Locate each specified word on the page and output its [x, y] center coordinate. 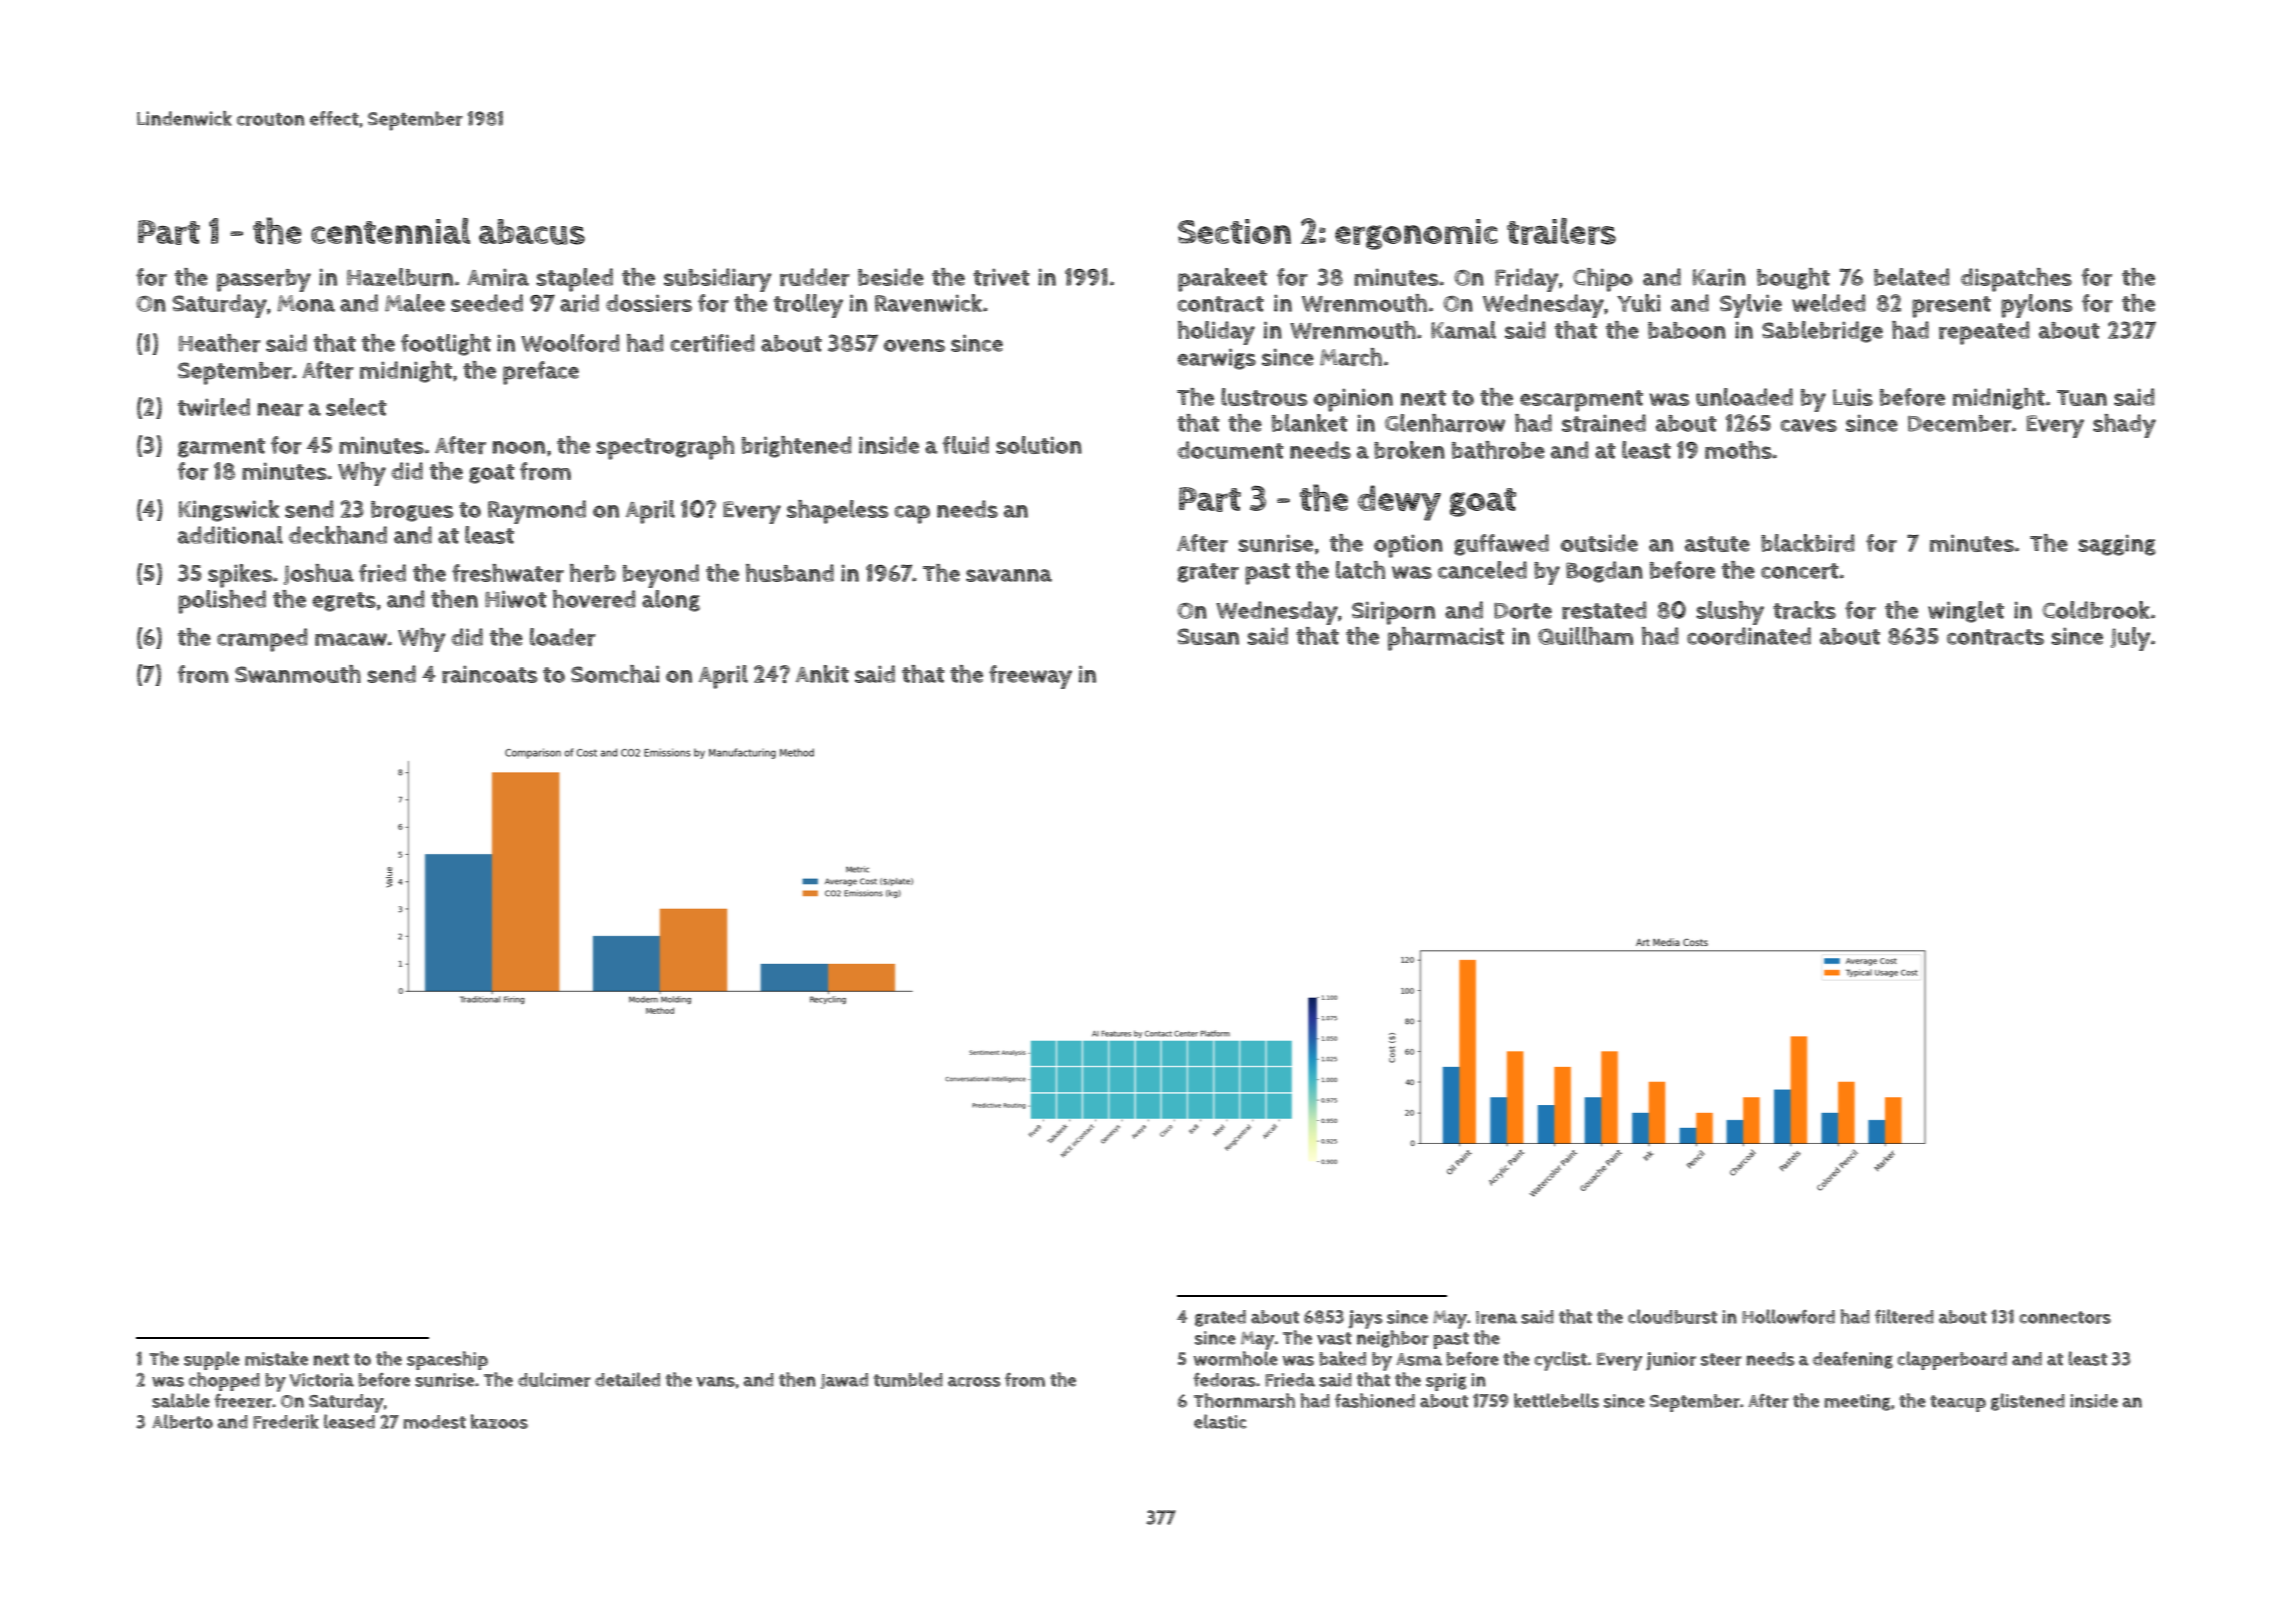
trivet [1001, 277]
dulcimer [554, 1379]
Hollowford [1788, 1316]
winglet [1966, 612]
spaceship [447, 1360]
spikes [240, 576]
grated [1220, 1318]
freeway [1030, 677]
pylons [2036, 306]
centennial [390, 231]
